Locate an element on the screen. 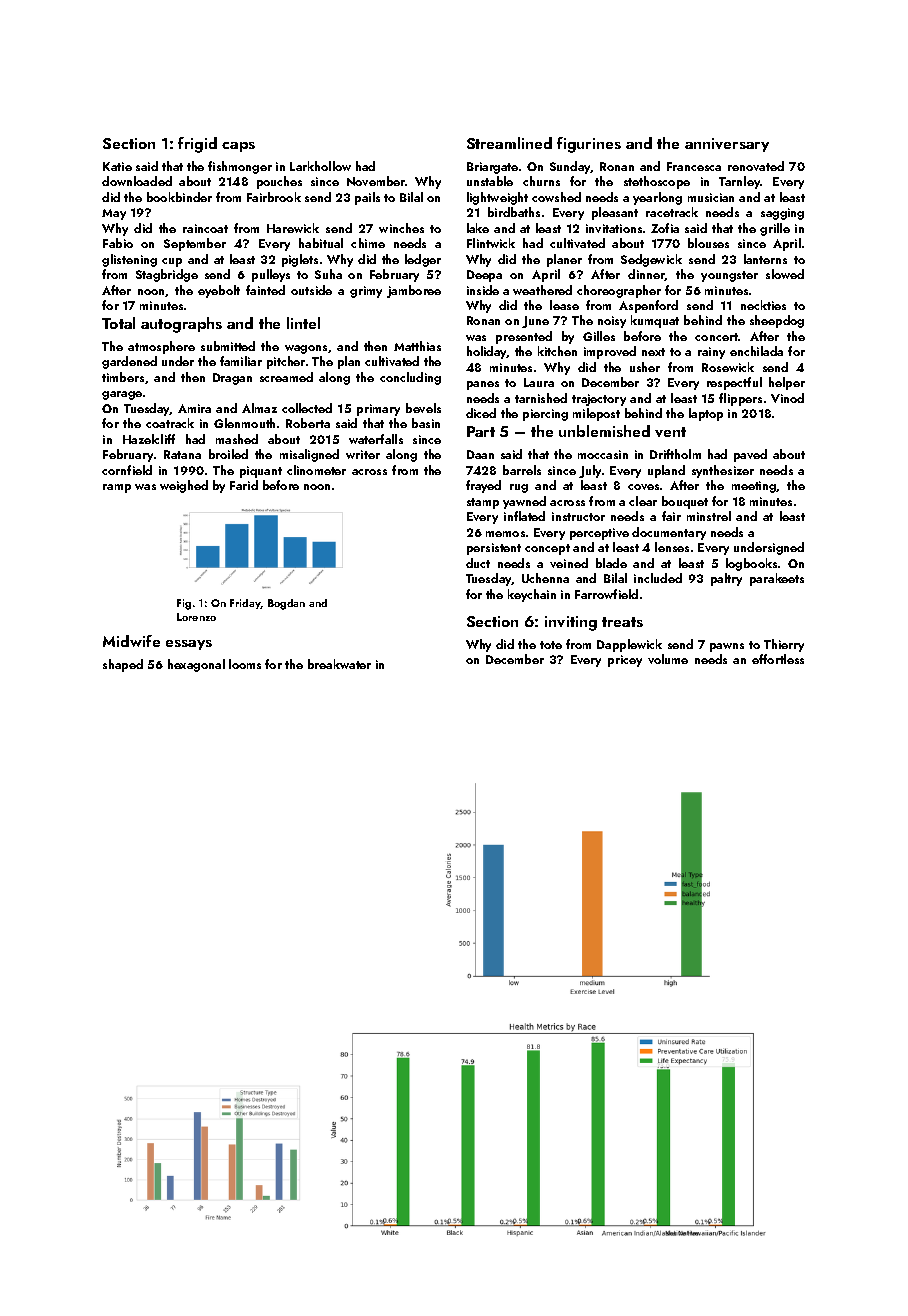 Image resolution: width=908 pixels, height=1316 pixels. figurines is located at coordinates (589, 145).
